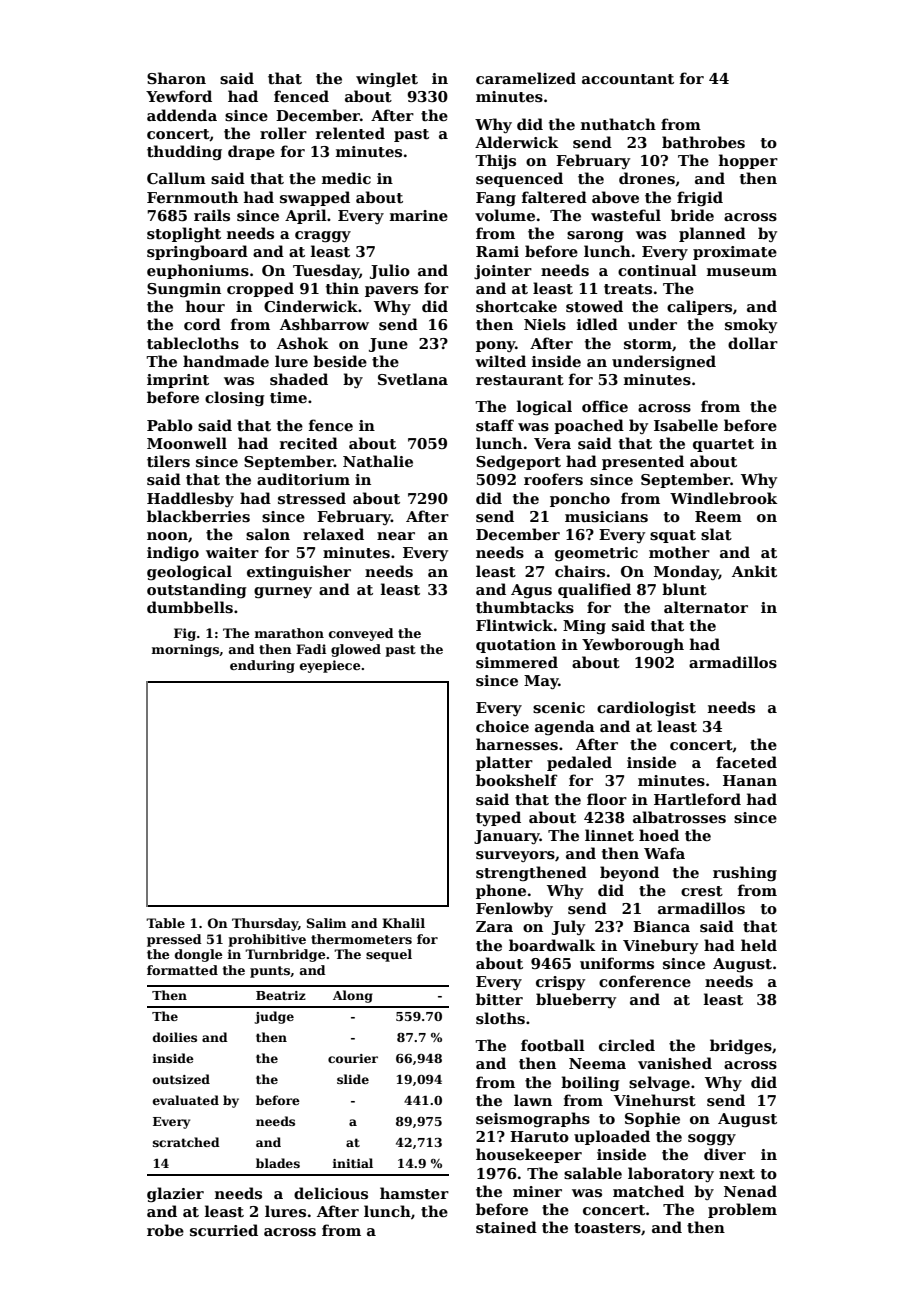 The width and height of the screenshot is (924, 1314). I want to click on presented, so click(643, 462).
